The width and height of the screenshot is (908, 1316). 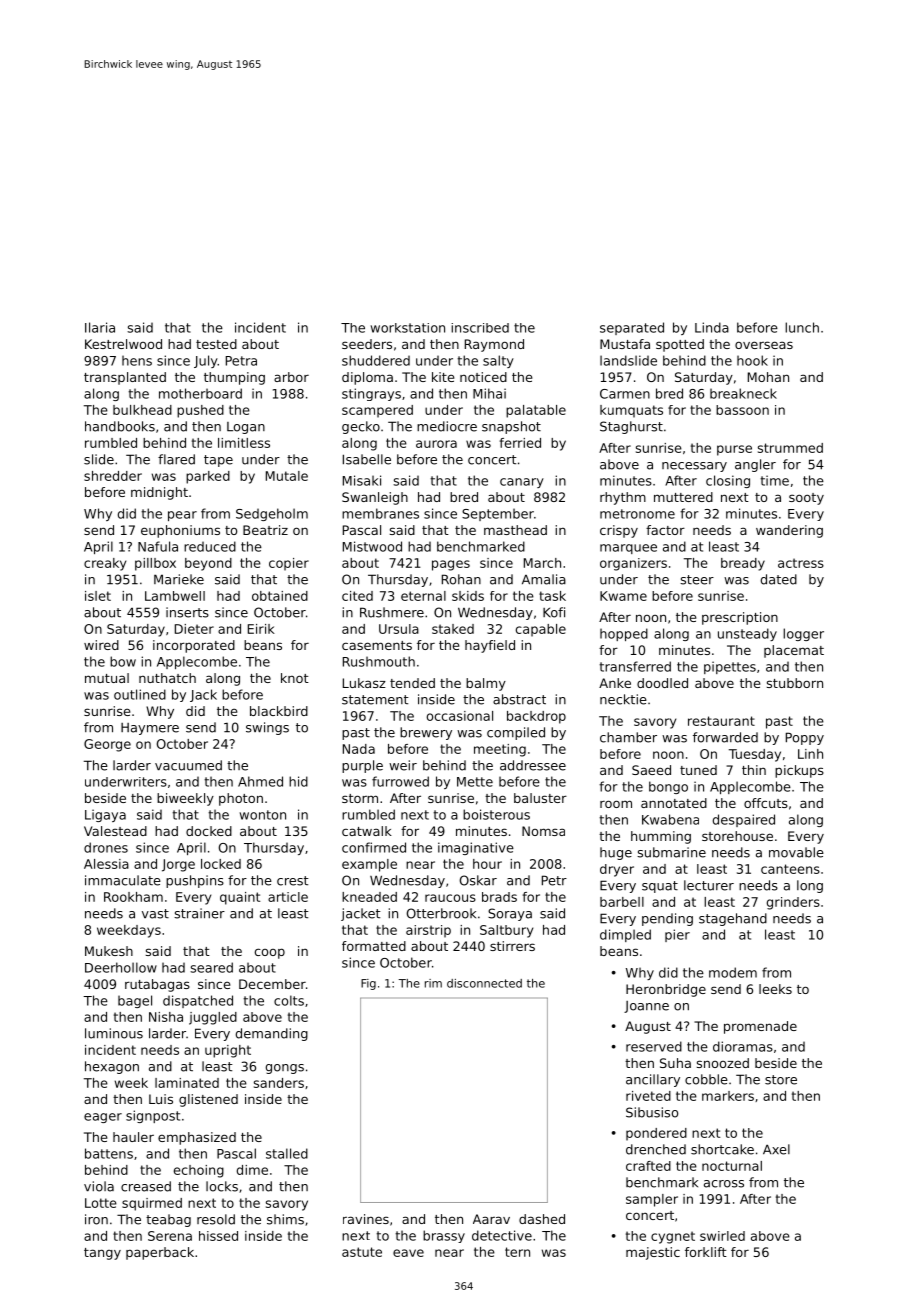 I want to click on backdrop, so click(x=536, y=717).
